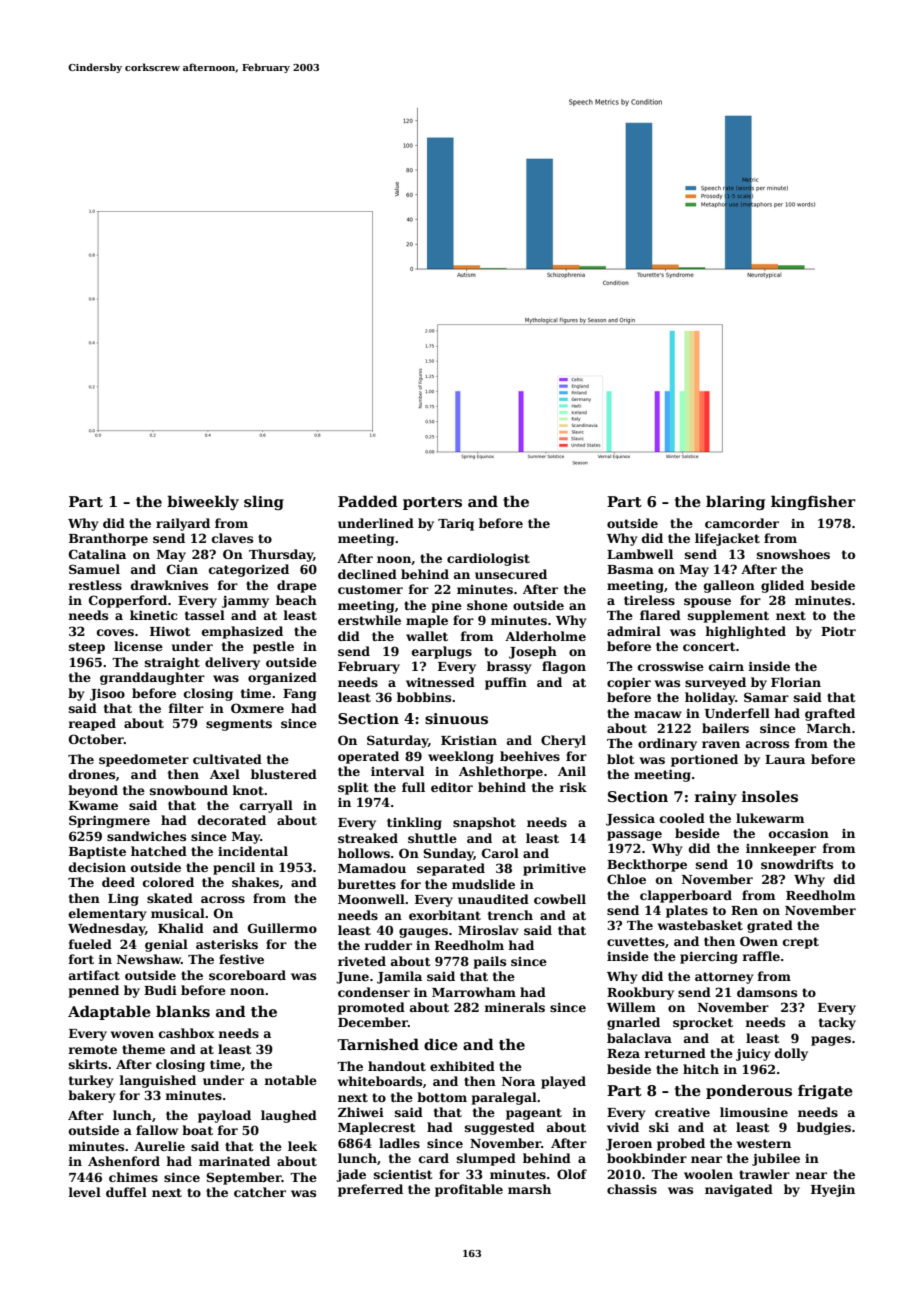 This screenshot has width=924, height=1308. Describe the element at coordinates (793, 554) in the screenshot. I see `snowshoes` at that location.
